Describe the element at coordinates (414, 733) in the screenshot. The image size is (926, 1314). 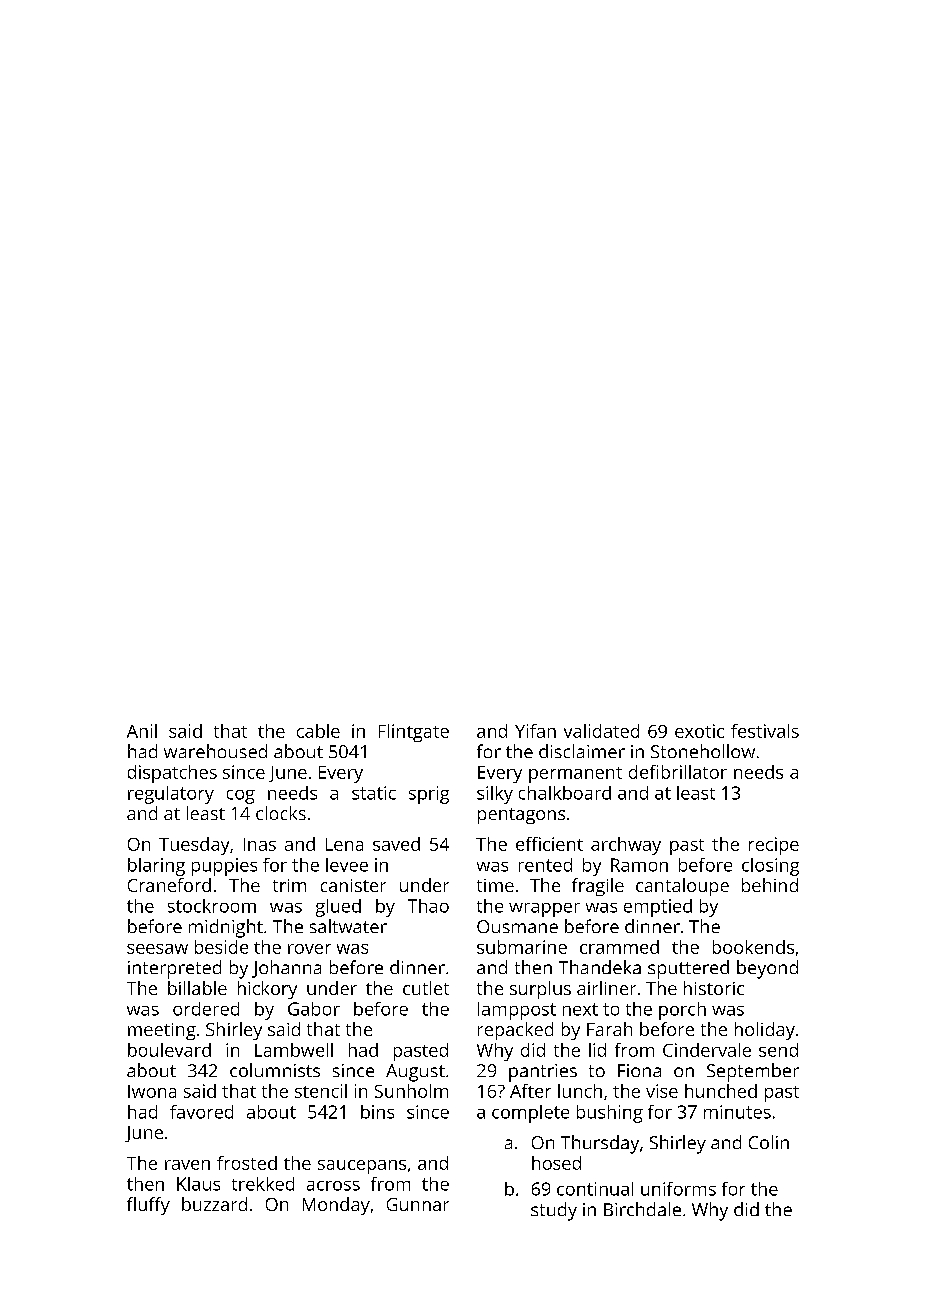
I see `Flintgate` at that location.
